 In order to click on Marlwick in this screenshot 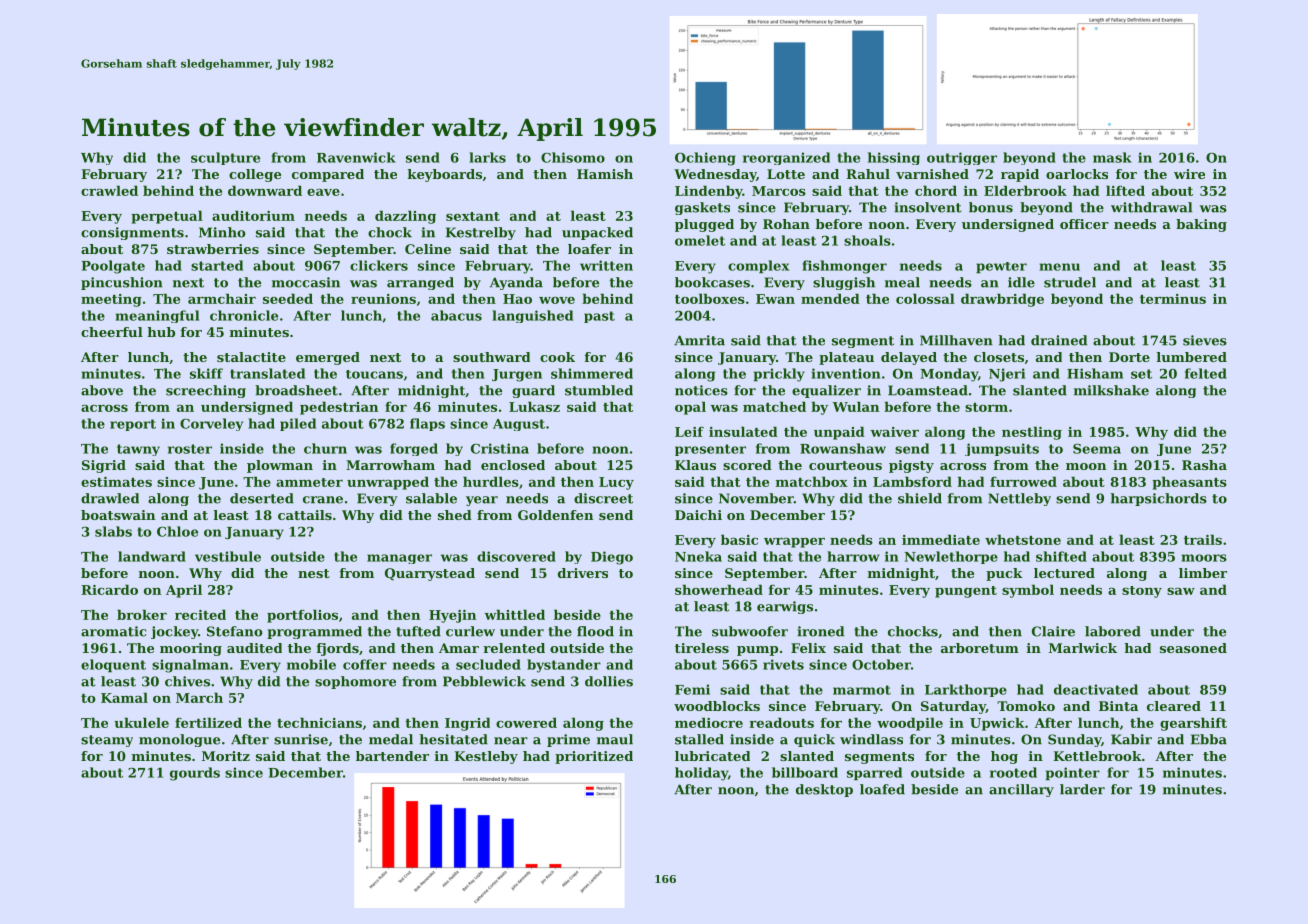, I will do `click(1083, 648)`.
